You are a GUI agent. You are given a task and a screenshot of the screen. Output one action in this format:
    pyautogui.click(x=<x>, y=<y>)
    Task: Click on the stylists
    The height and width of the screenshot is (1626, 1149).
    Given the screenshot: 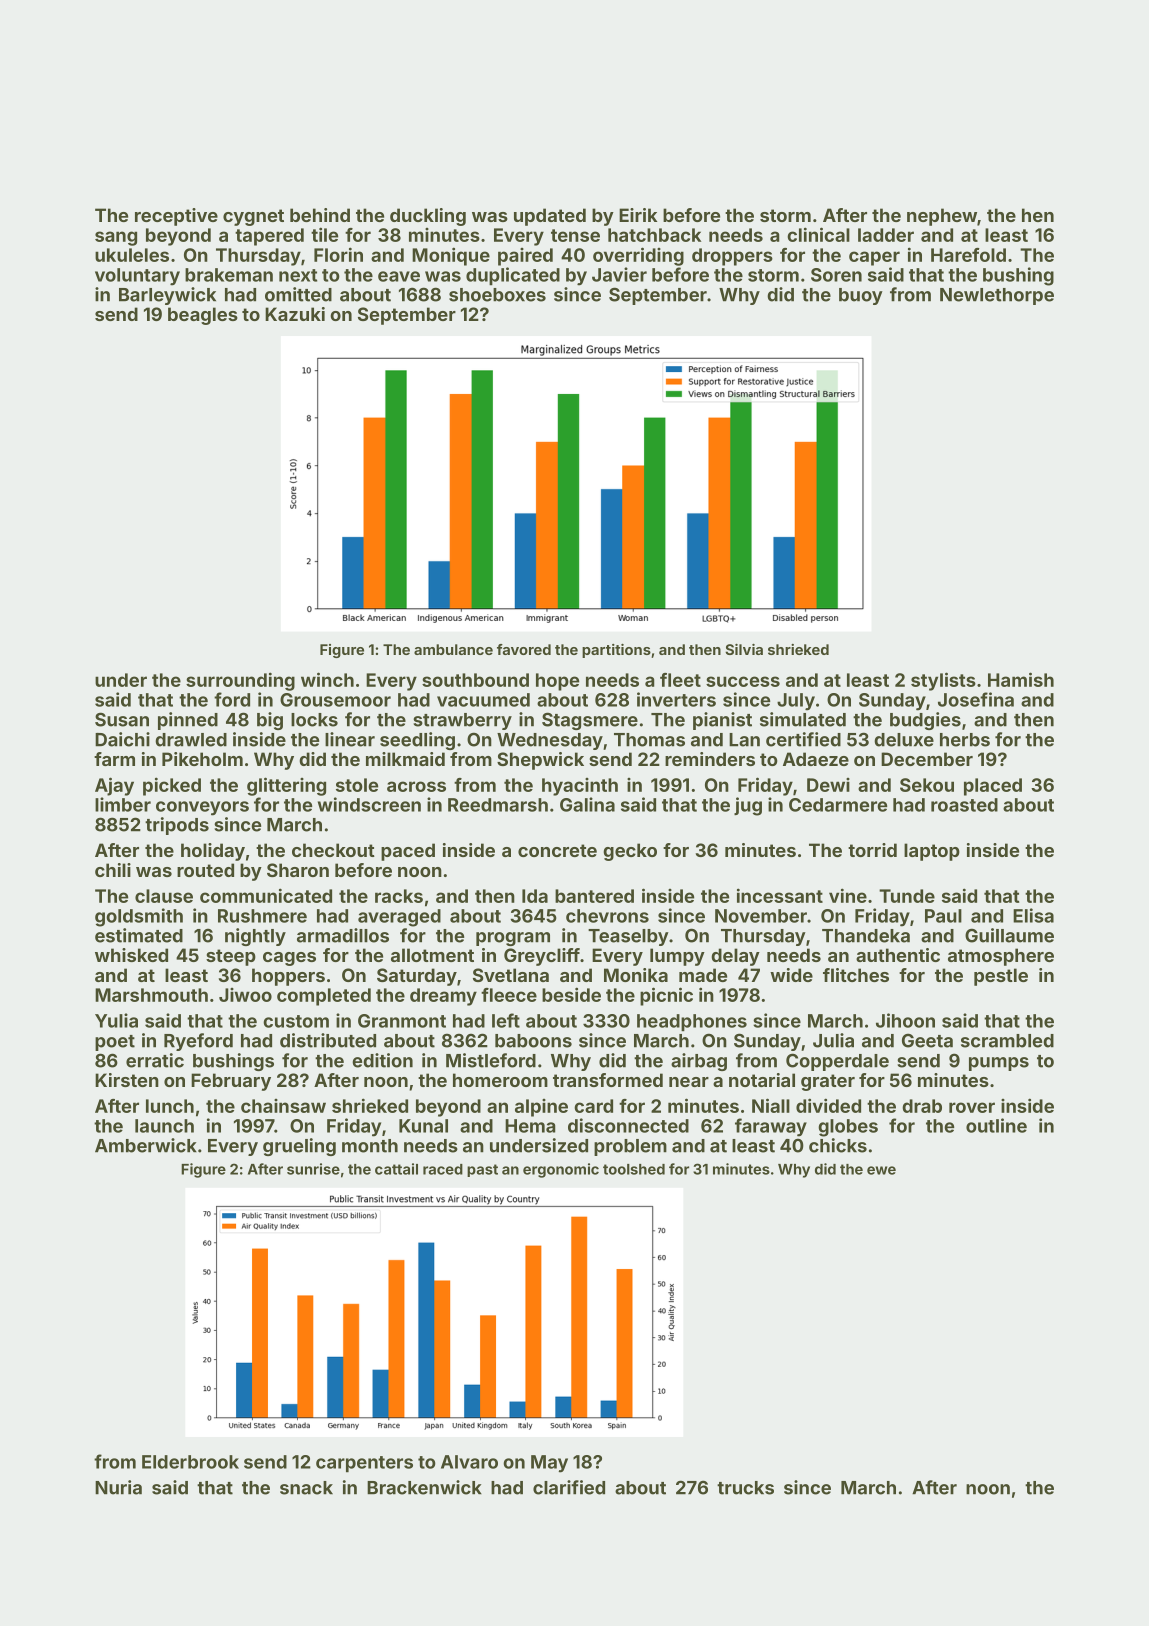 What is the action you would take?
    pyautogui.click(x=943, y=681)
